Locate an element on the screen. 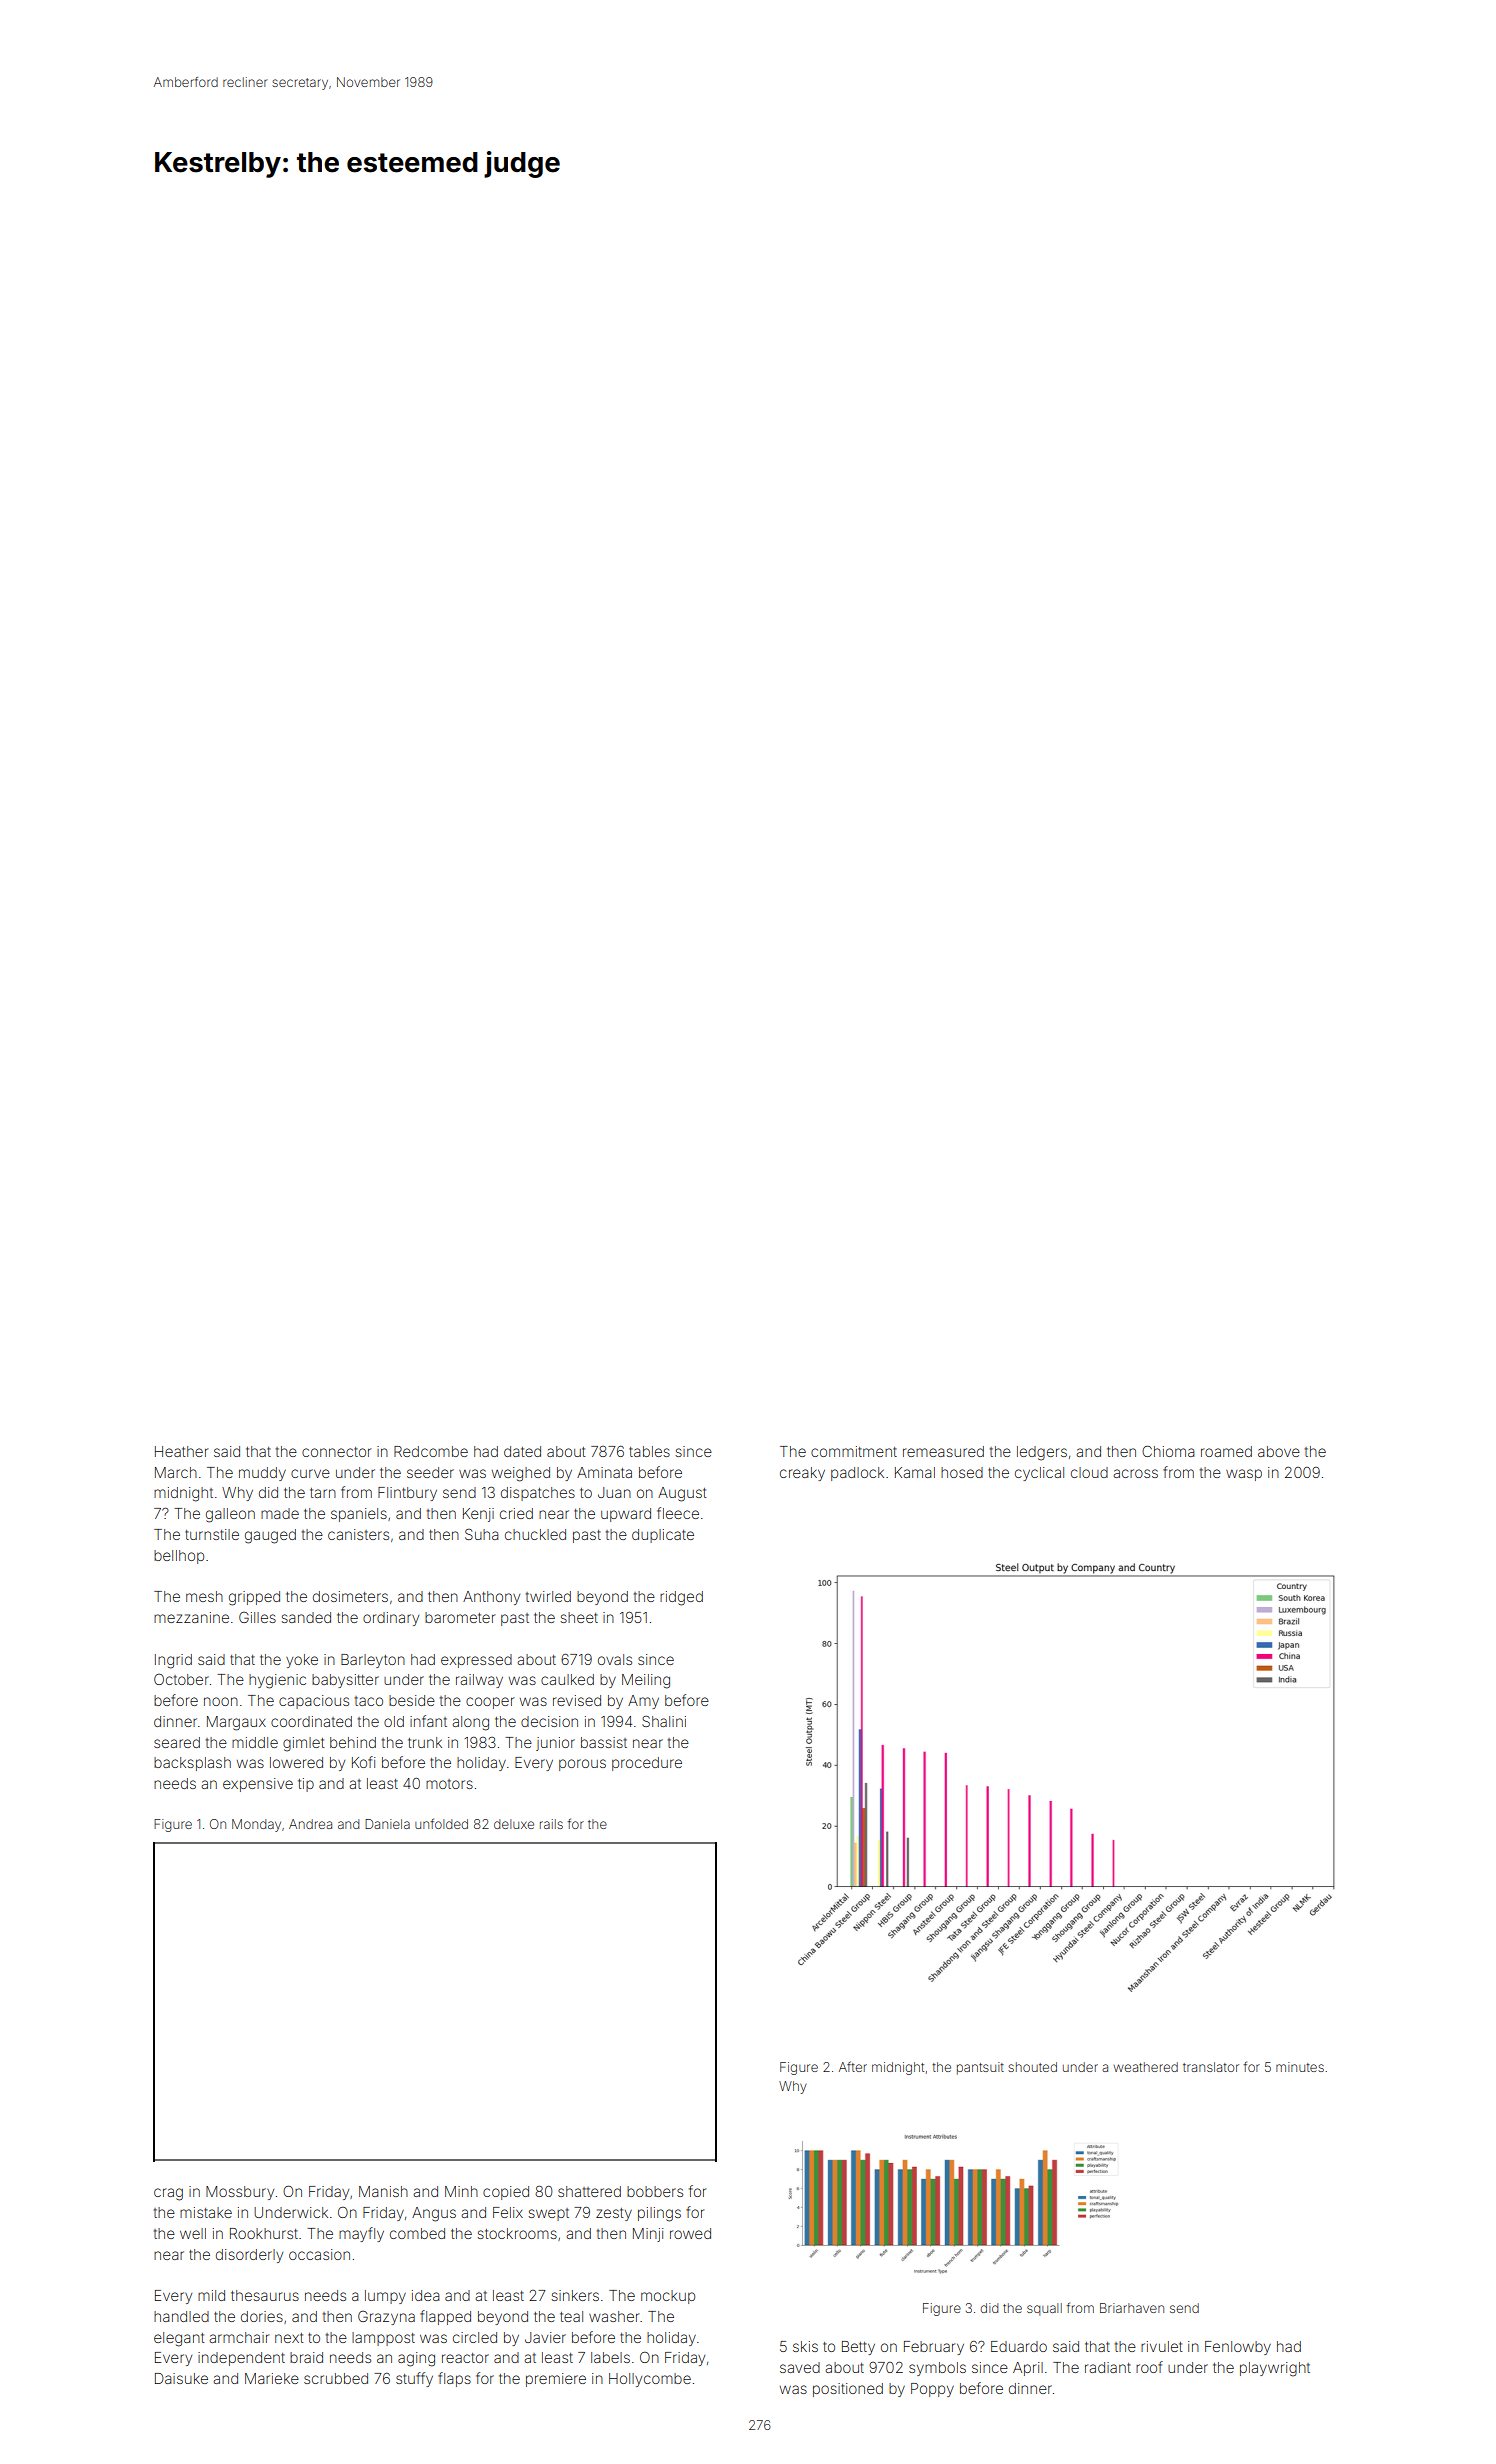 The height and width of the screenshot is (2464, 1496). mild is located at coordinates (211, 2295).
